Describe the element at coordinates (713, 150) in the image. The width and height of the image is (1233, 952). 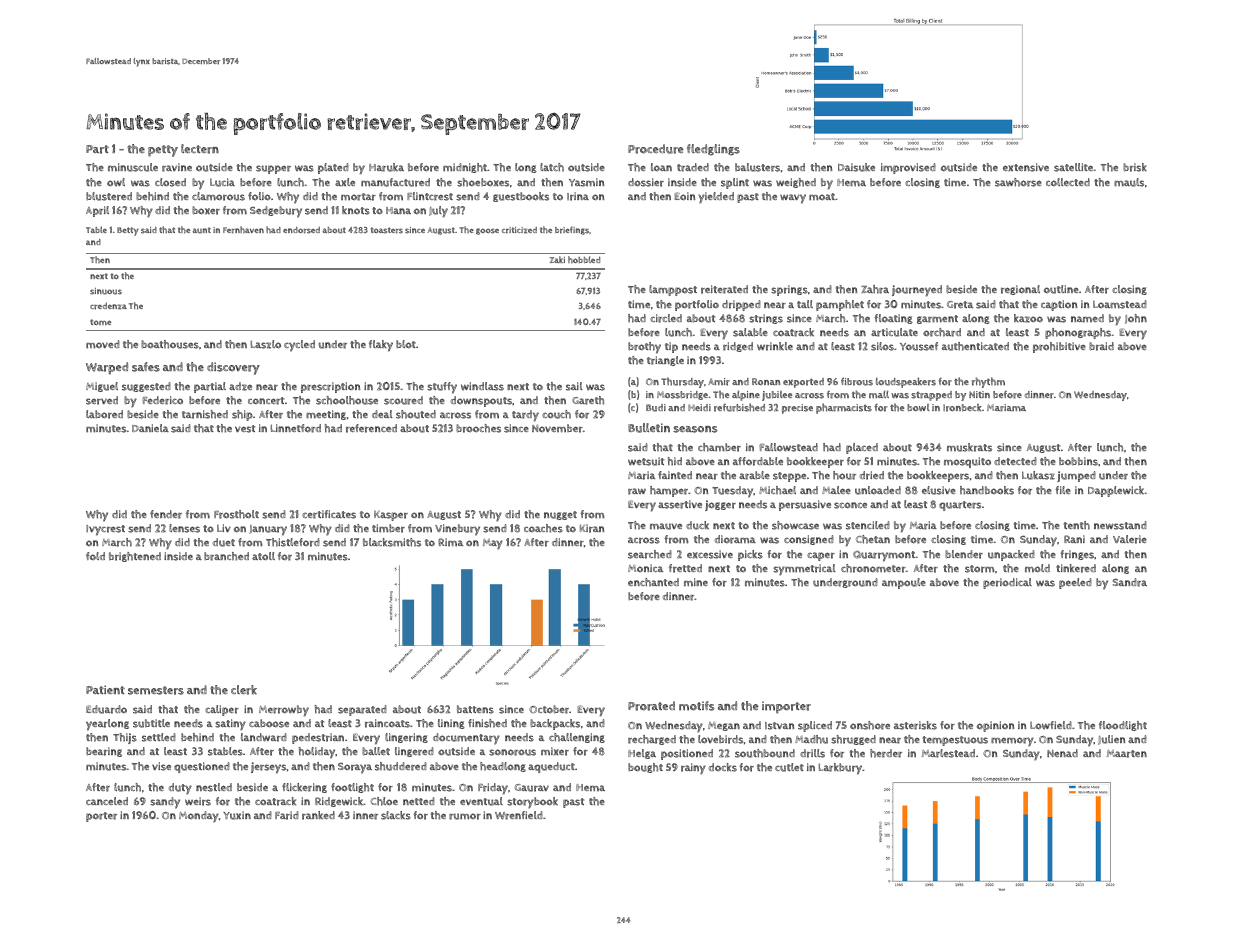
I see `fledglings` at that location.
